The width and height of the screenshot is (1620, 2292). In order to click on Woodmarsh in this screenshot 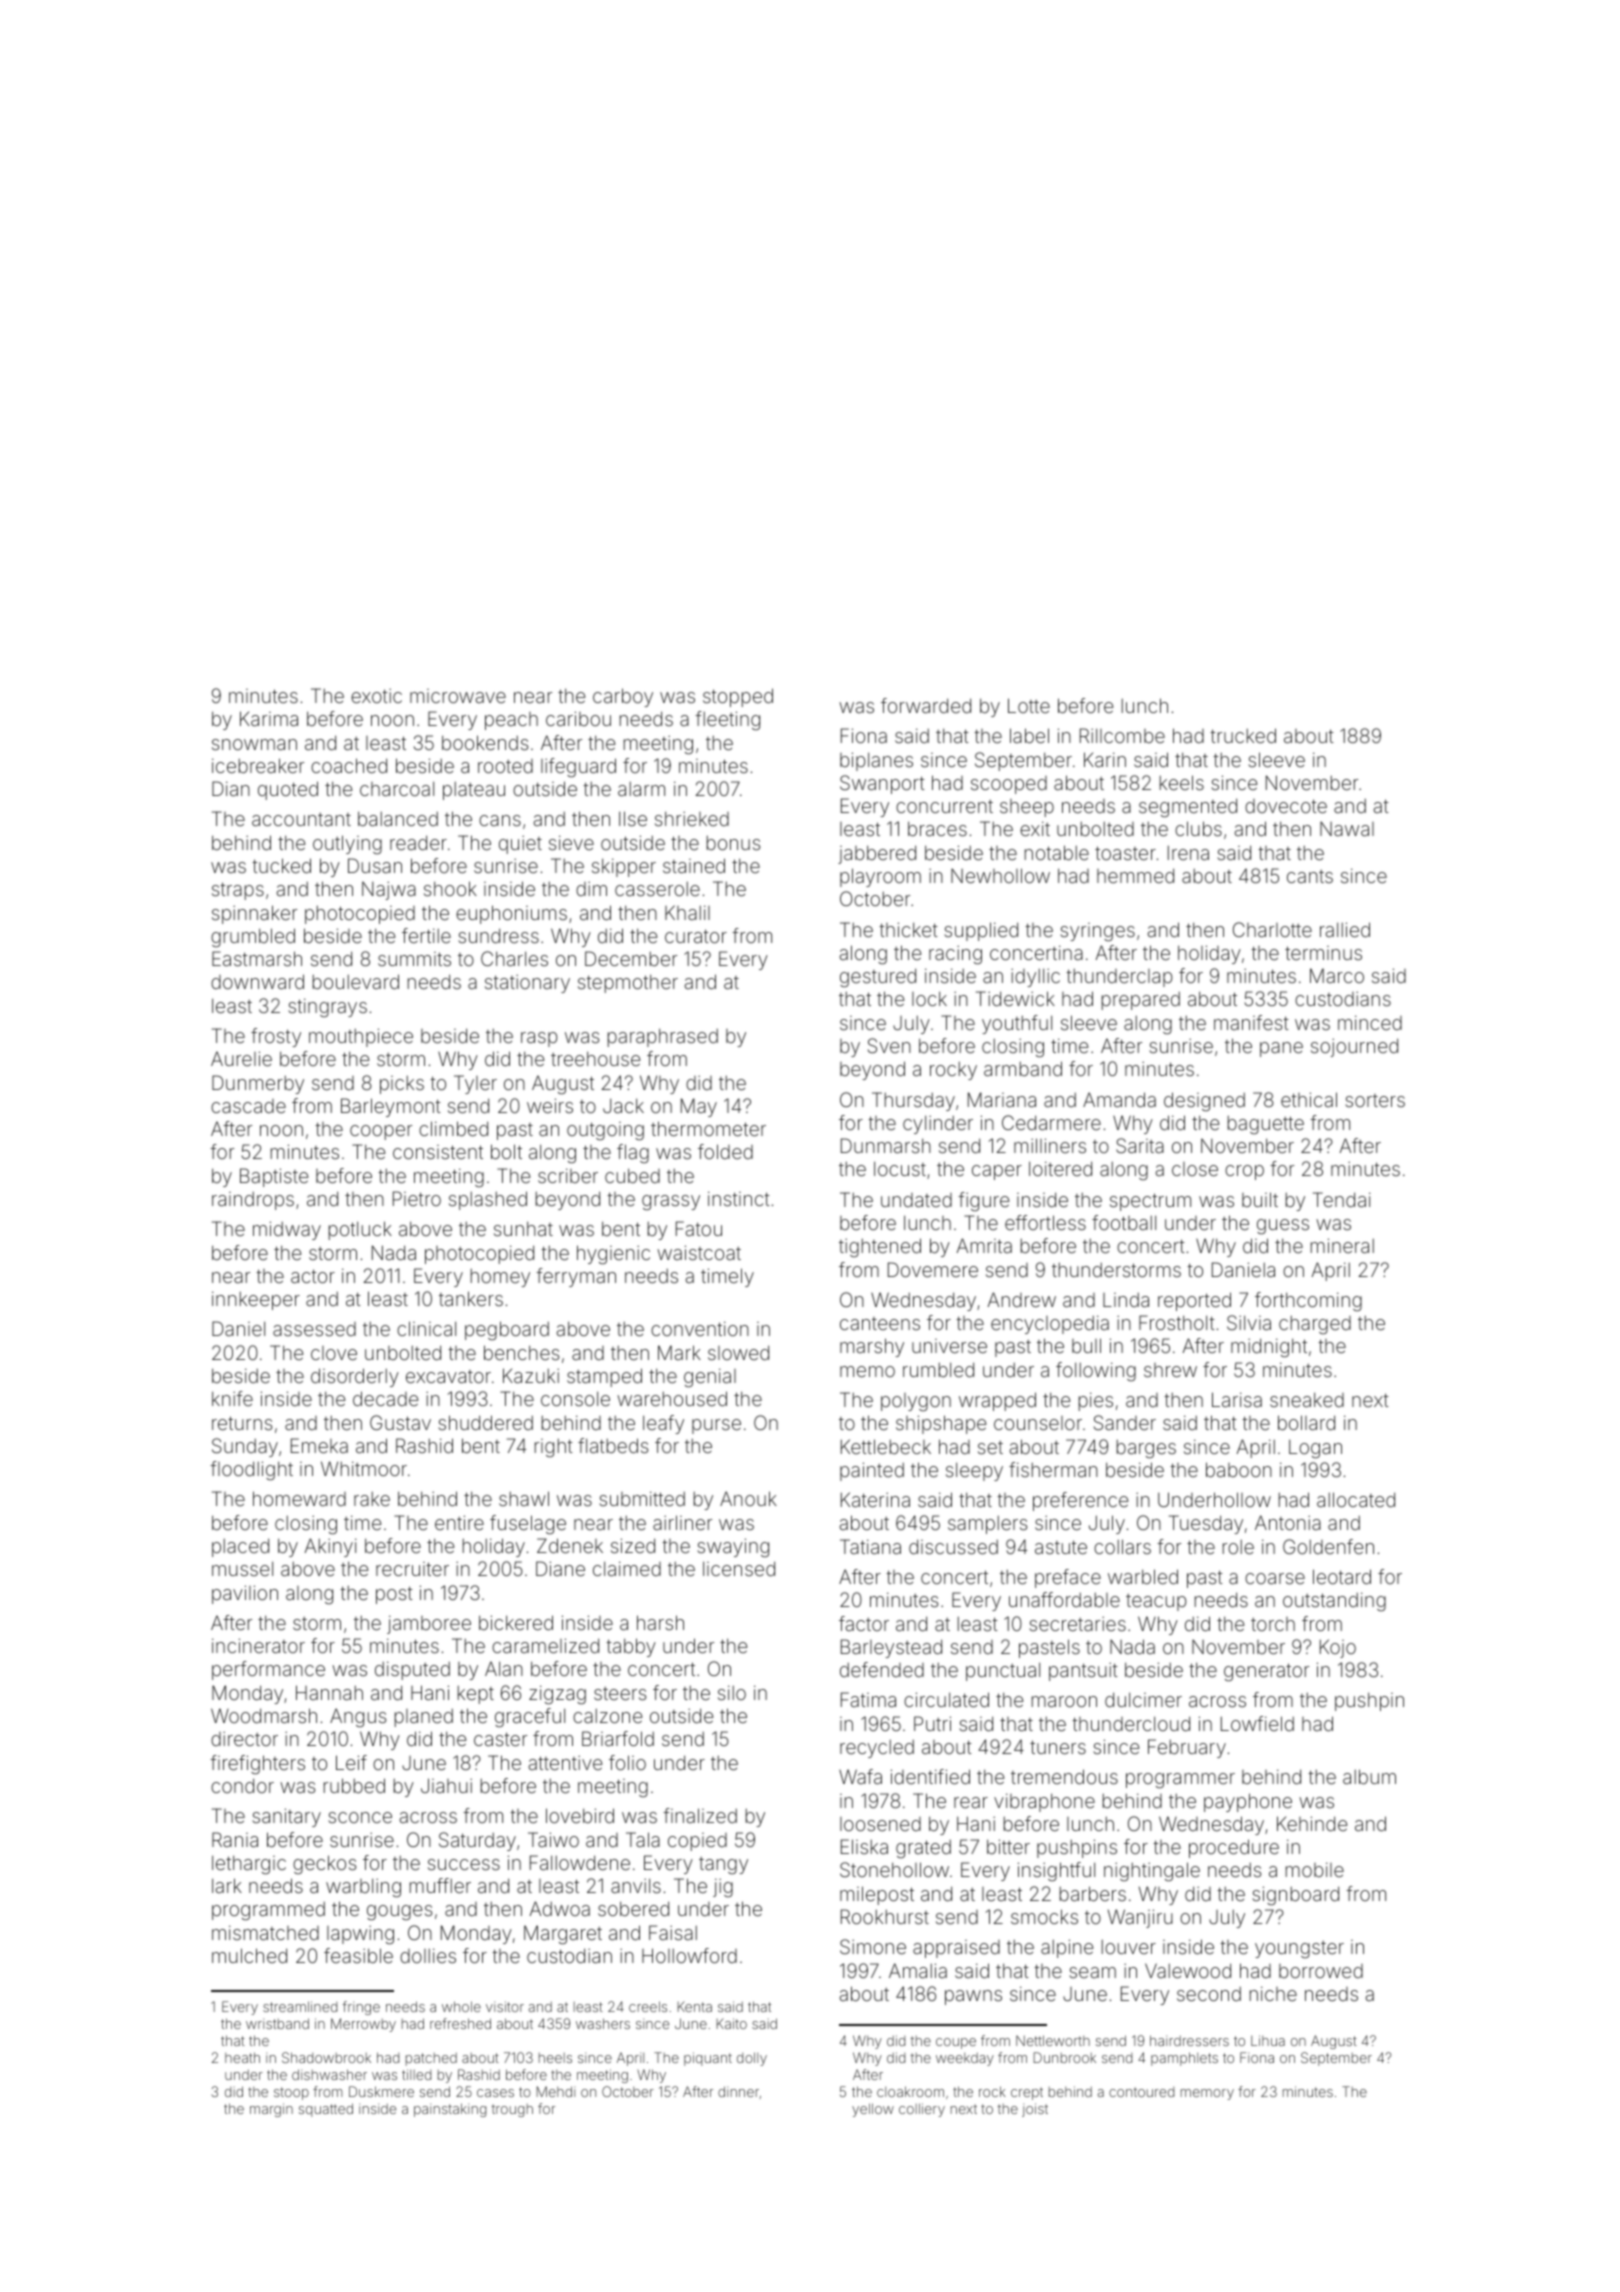, I will do `click(264, 1715)`.
